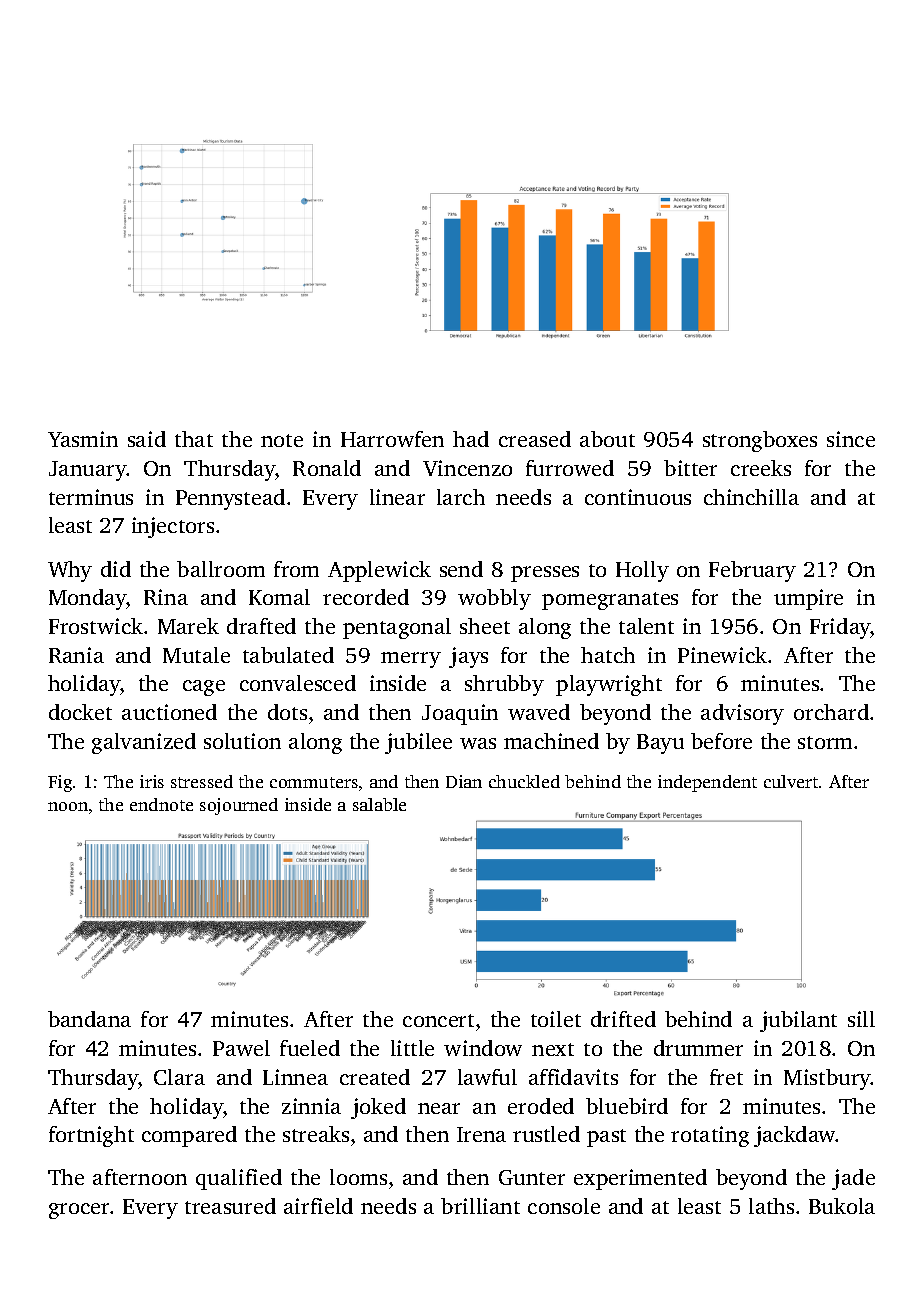 The image size is (924, 1314). Describe the element at coordinates (314, 782) in the screenshot. I see `commuters` at that location.
